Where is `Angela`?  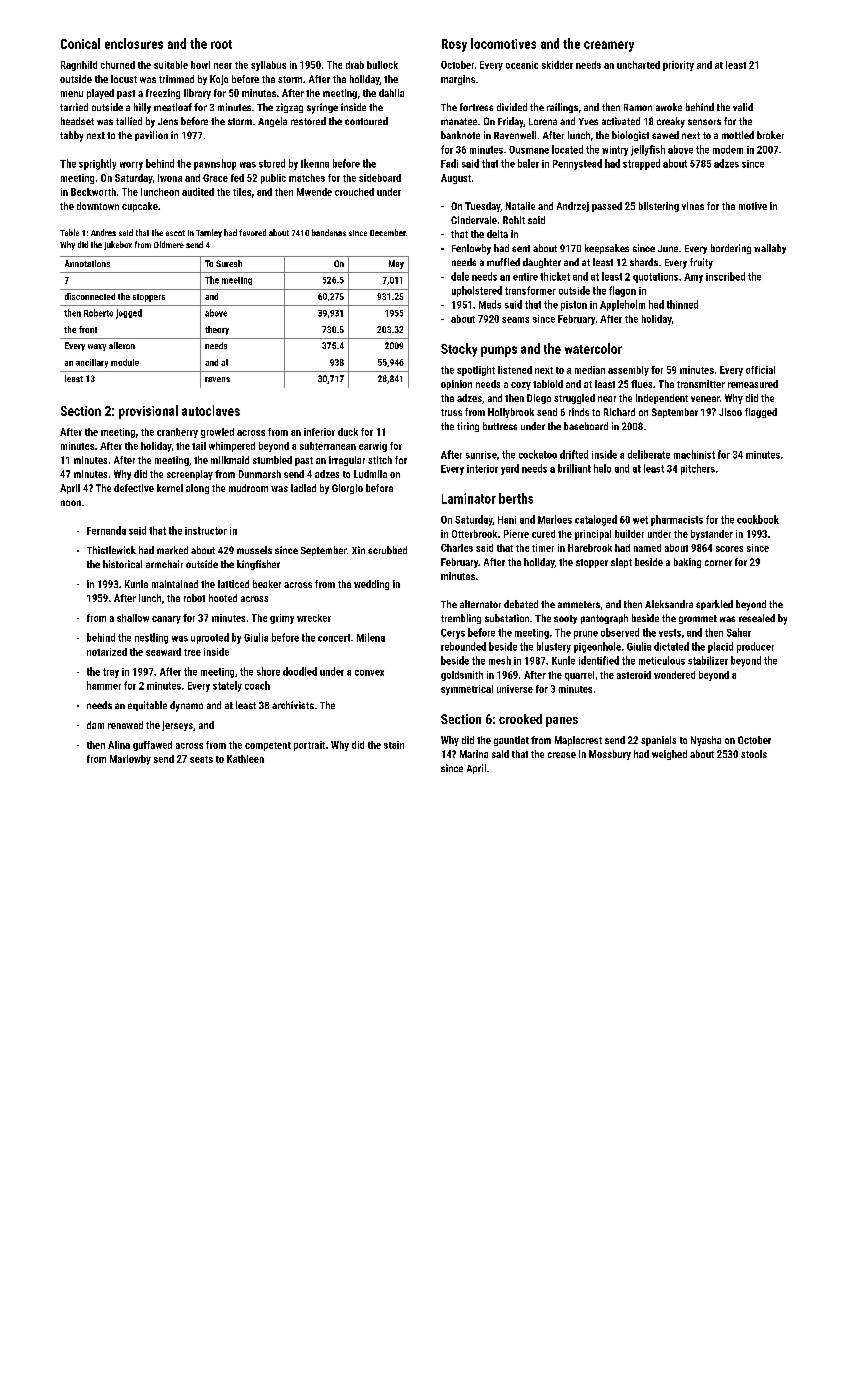 Angela is located at coordinates (272, 122).
